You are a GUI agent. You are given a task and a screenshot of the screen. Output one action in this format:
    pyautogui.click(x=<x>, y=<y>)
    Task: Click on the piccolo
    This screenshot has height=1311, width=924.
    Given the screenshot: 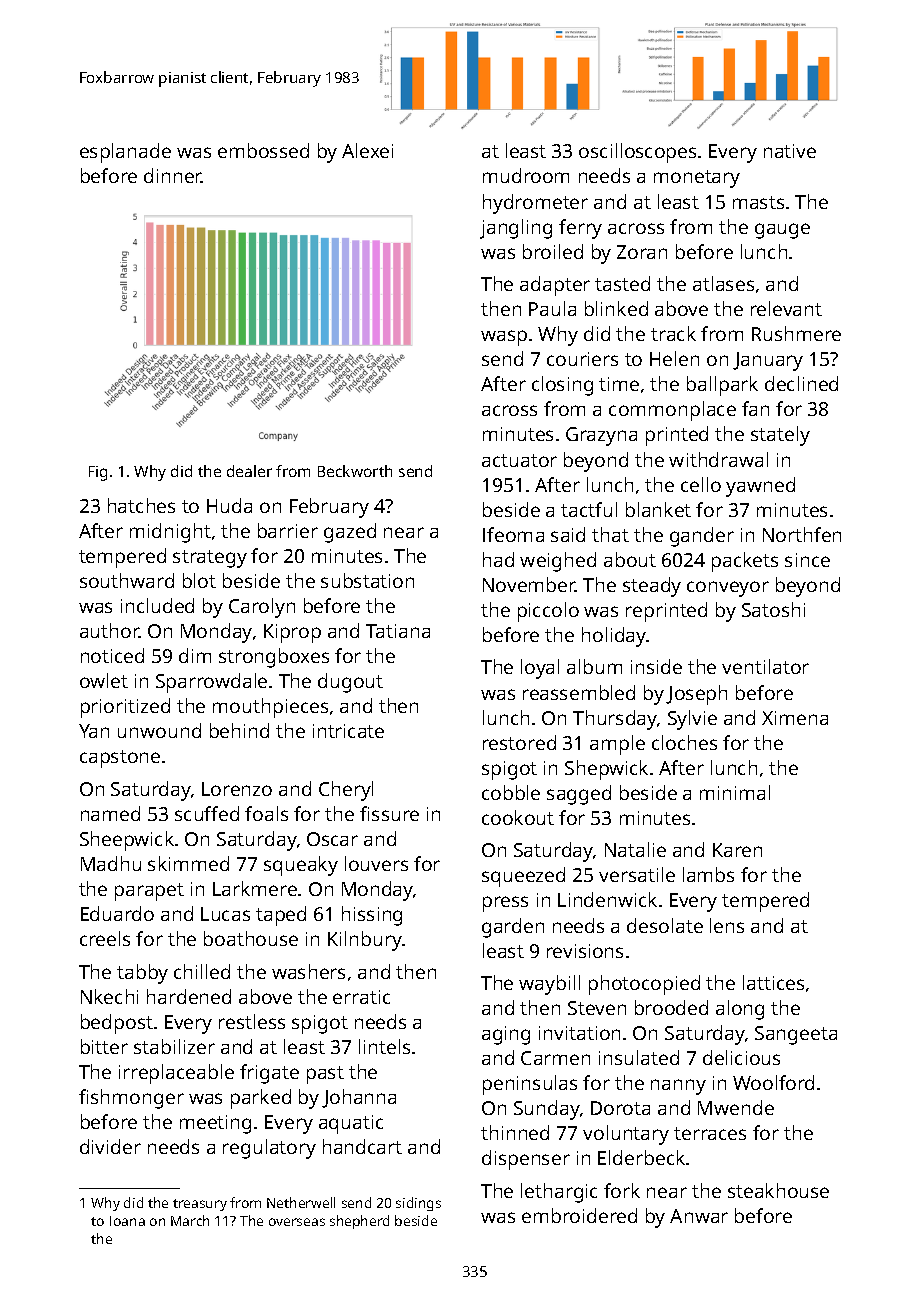 What is the action you would take?
    pyautogui.click(x=548, y=612)
